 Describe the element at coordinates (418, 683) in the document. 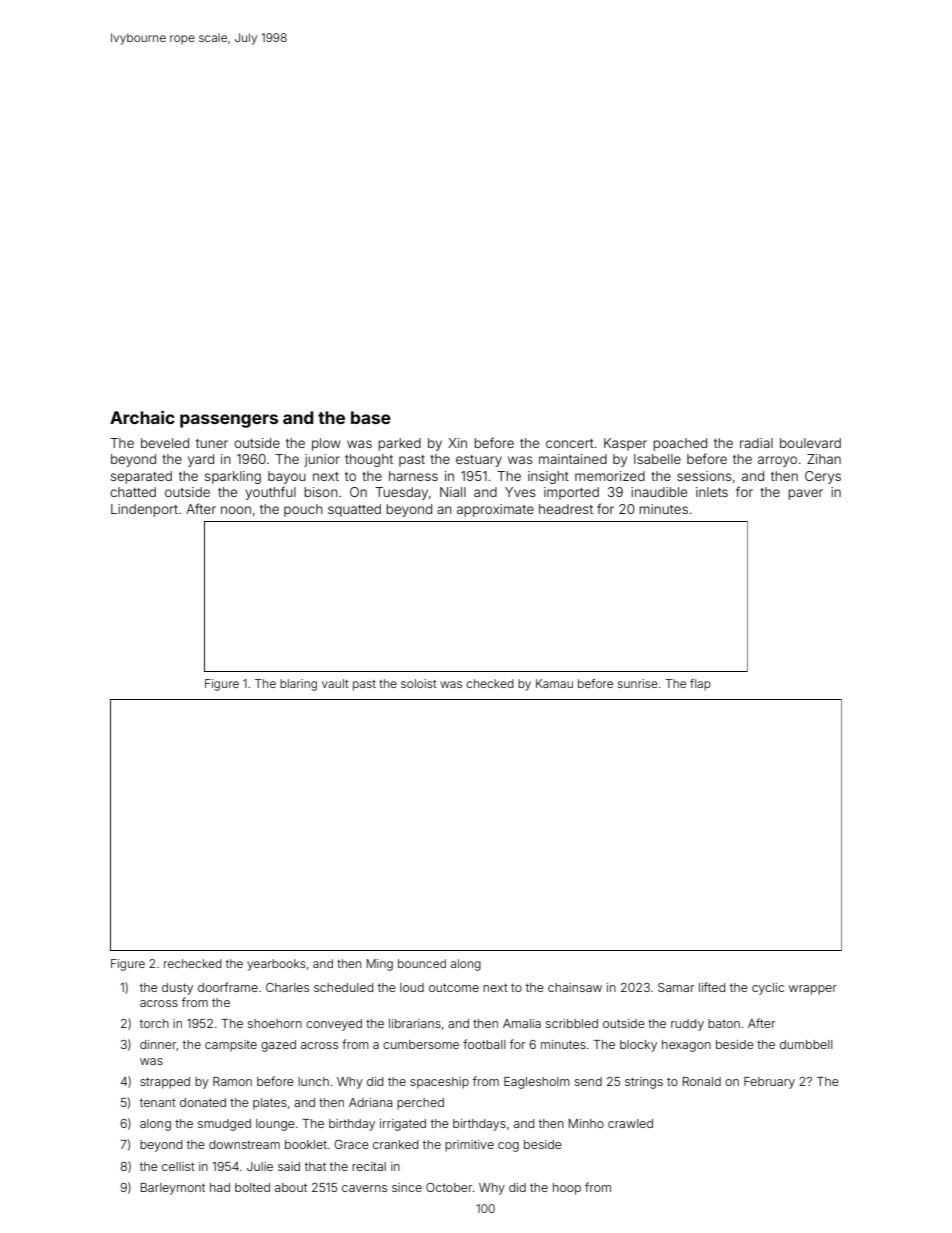

I see `soloist` at that location.
